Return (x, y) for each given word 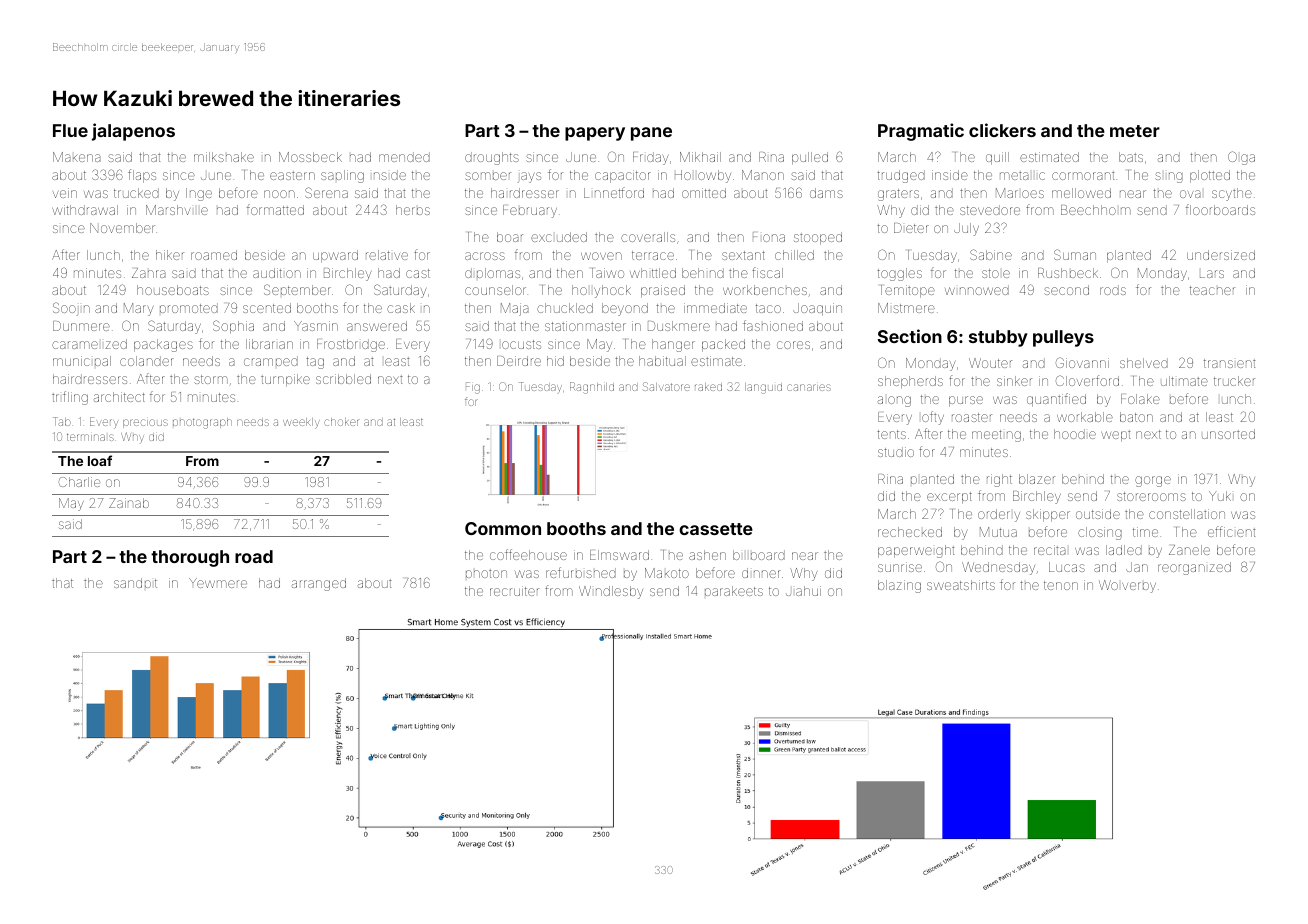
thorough (190, 558)
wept (1116, 436)
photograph (202, 423)
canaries (809, 387)
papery (595, 134)
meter (1135, 131)
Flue (70, 130)
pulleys (1063, 338)
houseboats (173, 290)
